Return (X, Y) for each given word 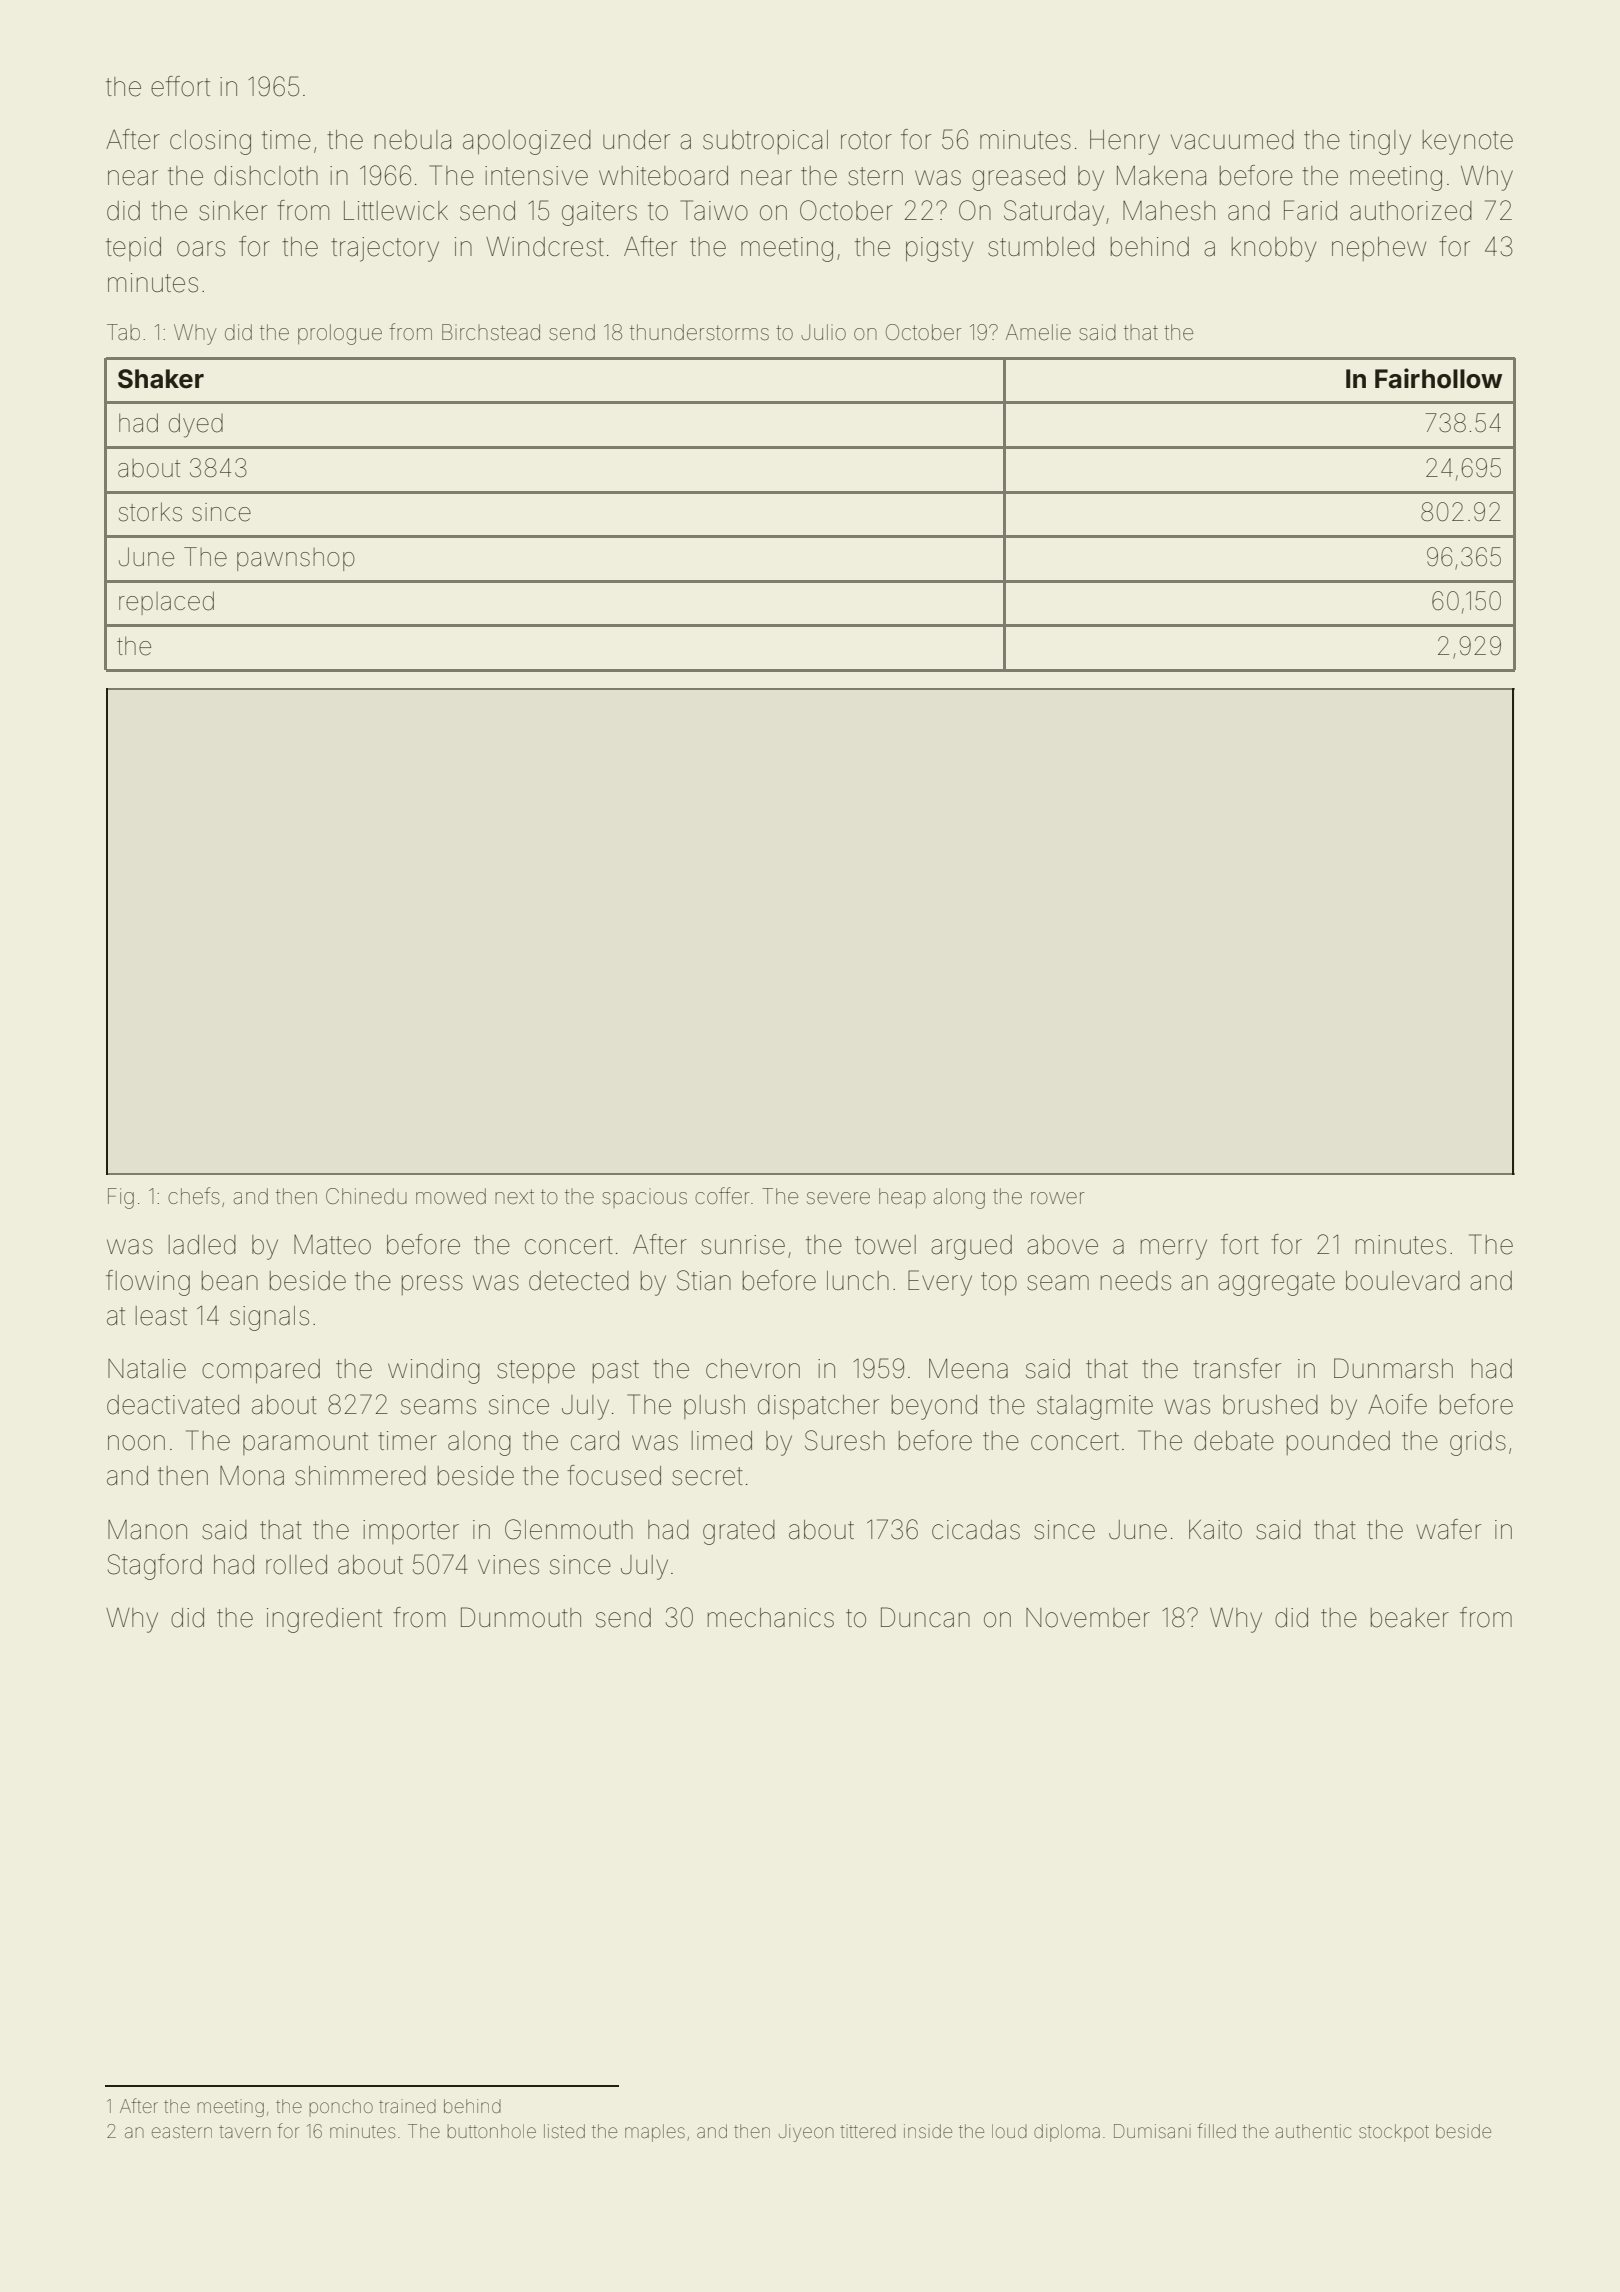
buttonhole (491, 2131)
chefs (194, 1196)
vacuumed (1232, 140)
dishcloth (266, 176)
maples (655, 2133)
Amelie (1038, 332)
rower (1057, 1198)
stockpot (1394, 2133)
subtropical (765, 142)
